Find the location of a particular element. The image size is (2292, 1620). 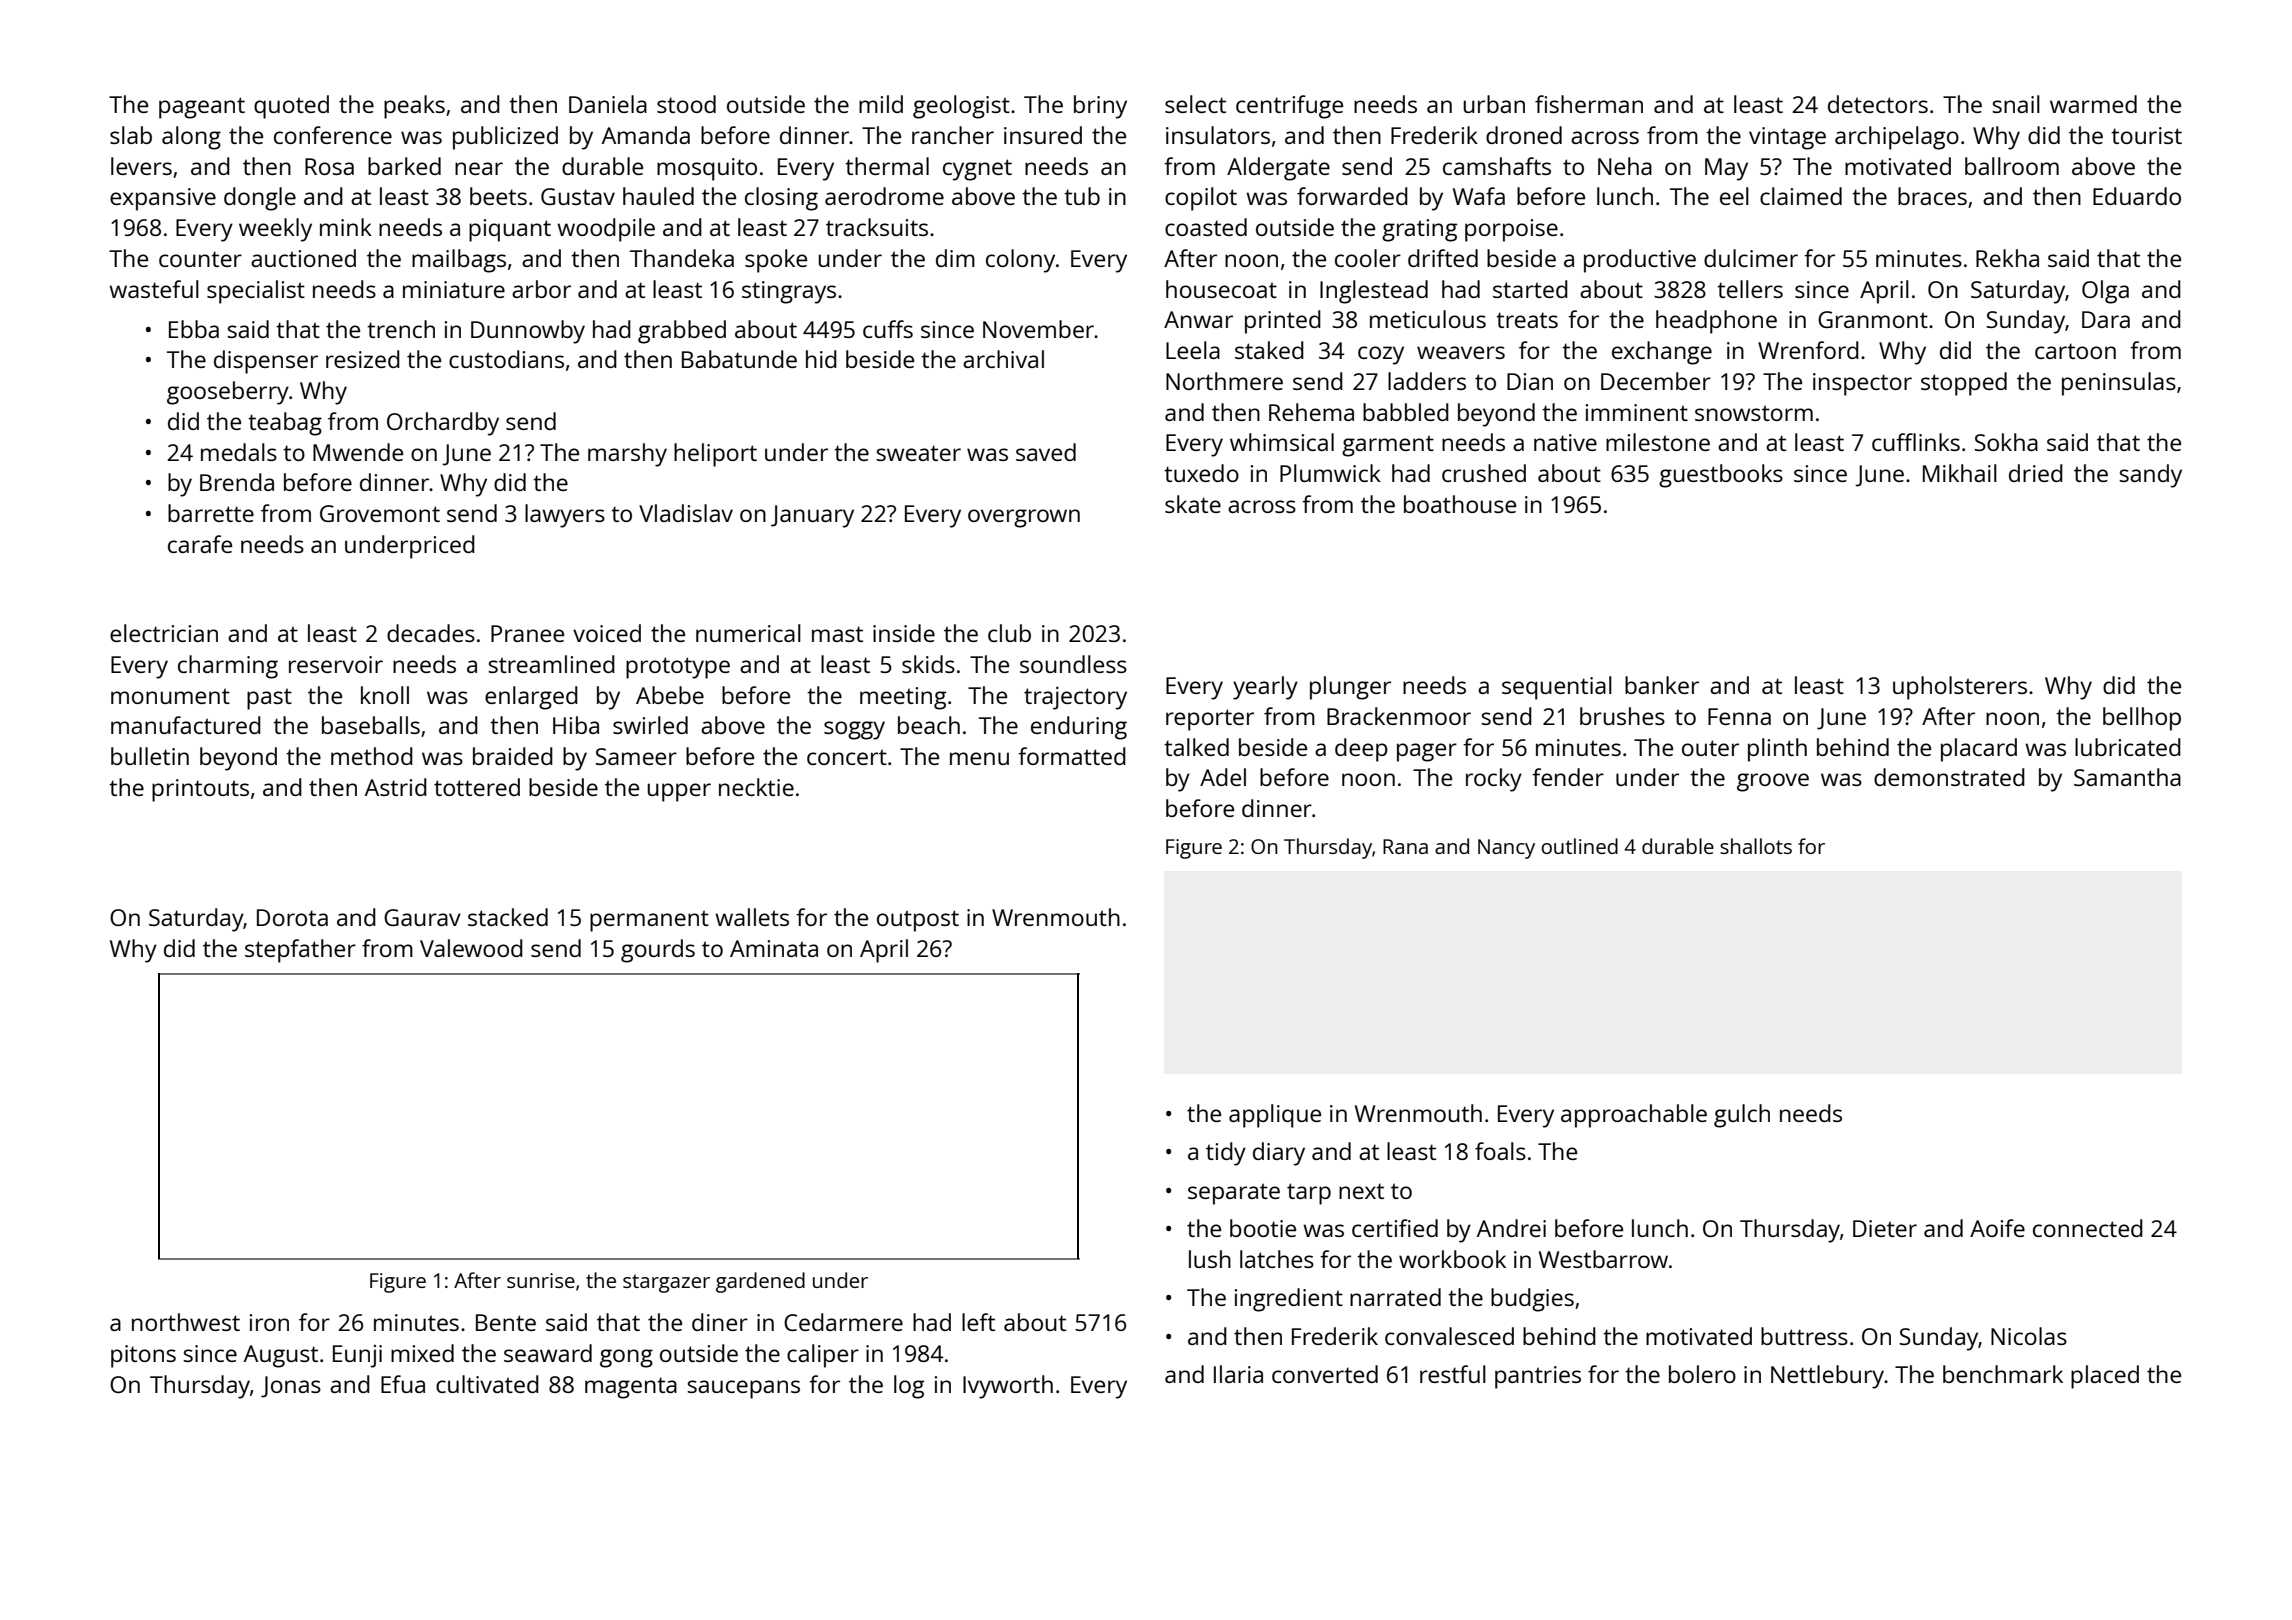

club is located at coordinates (1009, 633).
